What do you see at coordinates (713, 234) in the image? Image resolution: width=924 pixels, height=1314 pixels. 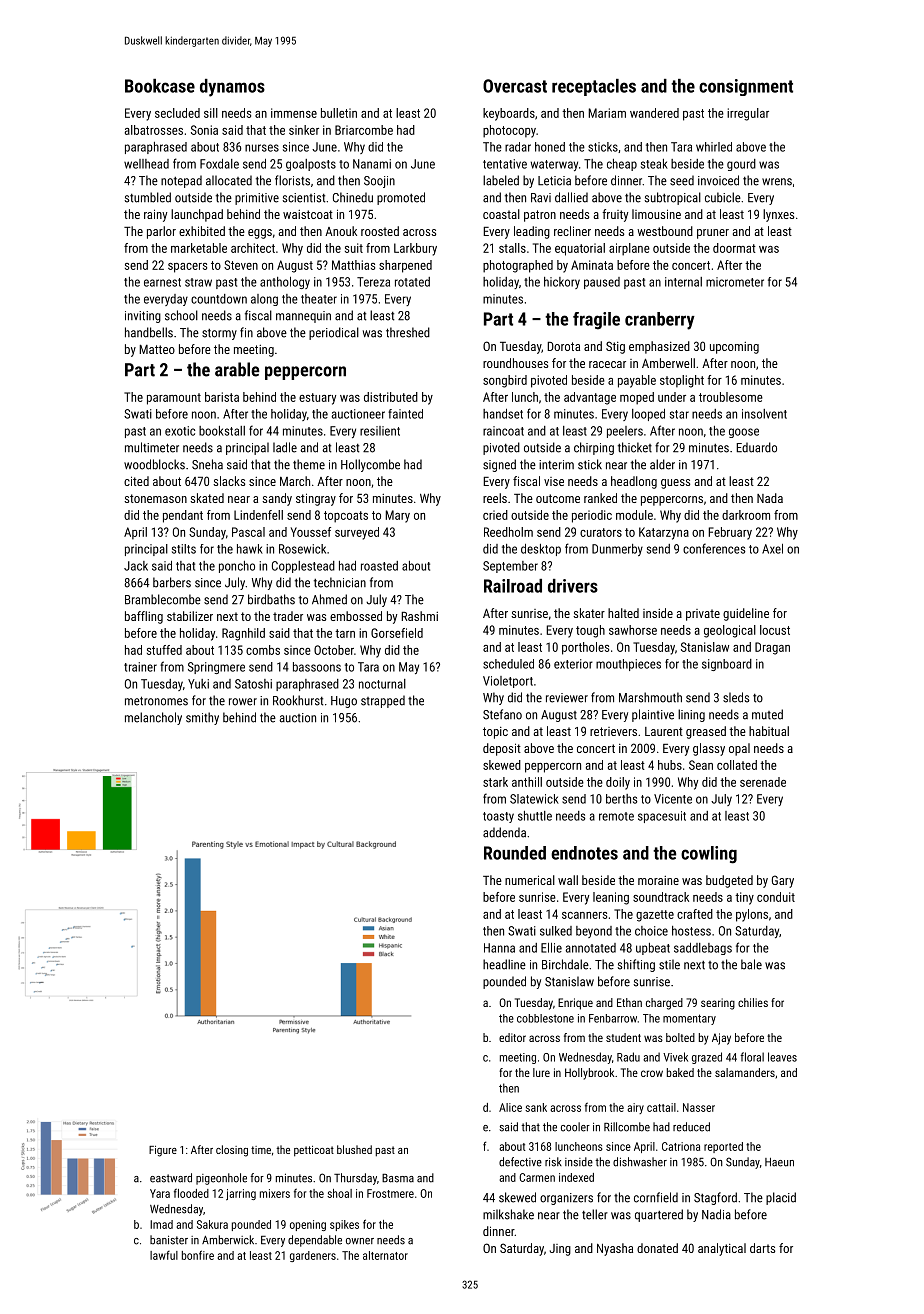 I see `pruner` at bounding box center [713, 234].
